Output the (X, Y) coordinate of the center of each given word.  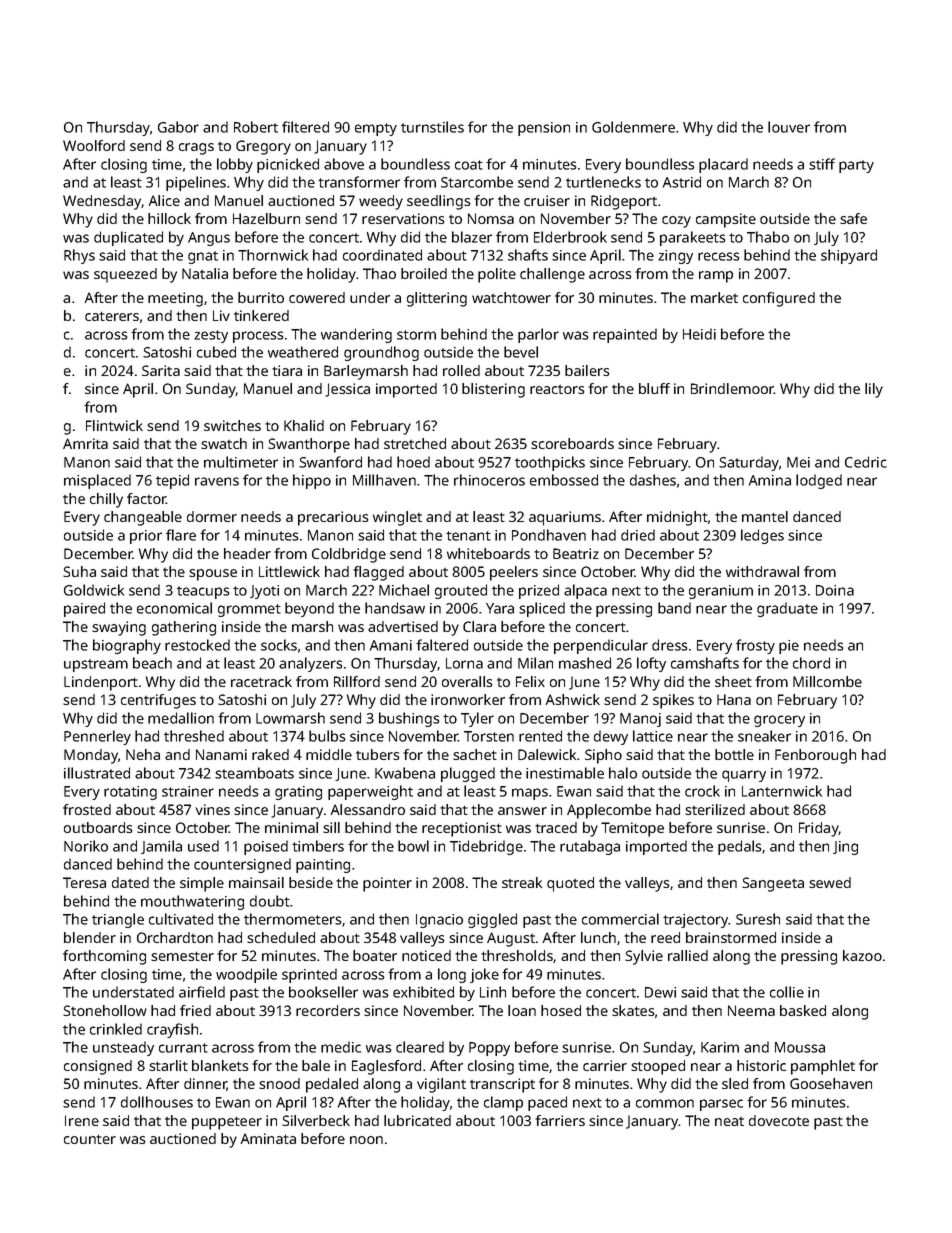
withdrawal (762, 571)
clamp (503, 1103)
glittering (437, 299)
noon (366, 1140)
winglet (397, 518)
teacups (203, 592)
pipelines (196, 183)
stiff (822, 164)
